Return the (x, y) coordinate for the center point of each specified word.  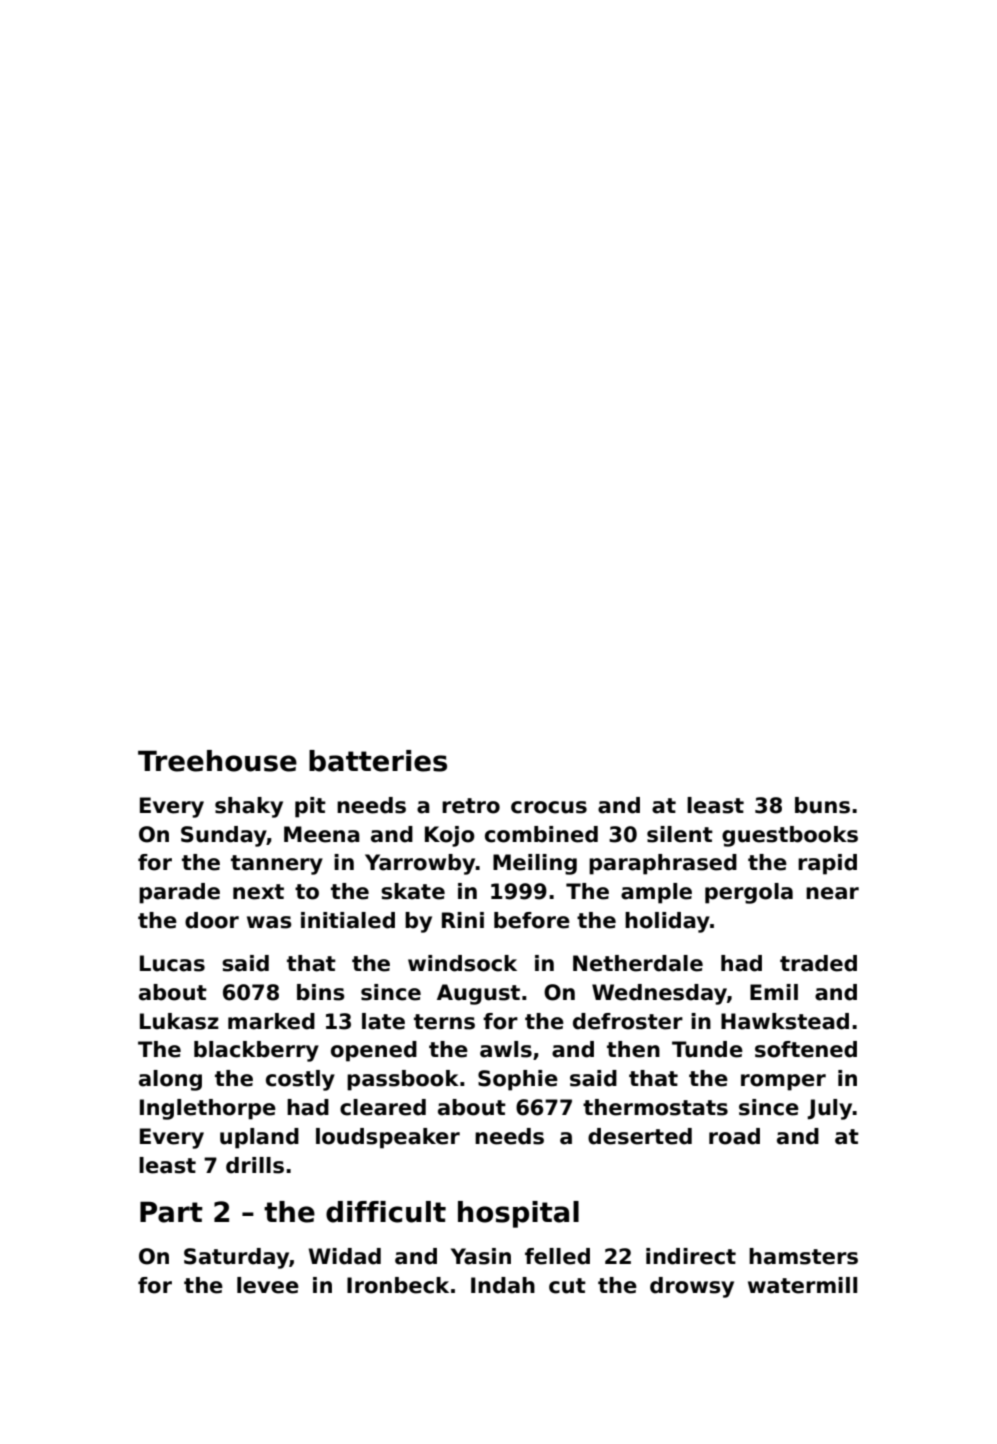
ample (656, 893)
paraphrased (663, 864)
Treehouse (217, 761)
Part (171, 1212)
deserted (640, 1136)
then (633, 1049)
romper (783, 1082)
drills (255, 1165)
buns (822, 805)
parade (179, 893)
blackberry (256, 1051)
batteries (378, 761)
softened (806, 1049)
